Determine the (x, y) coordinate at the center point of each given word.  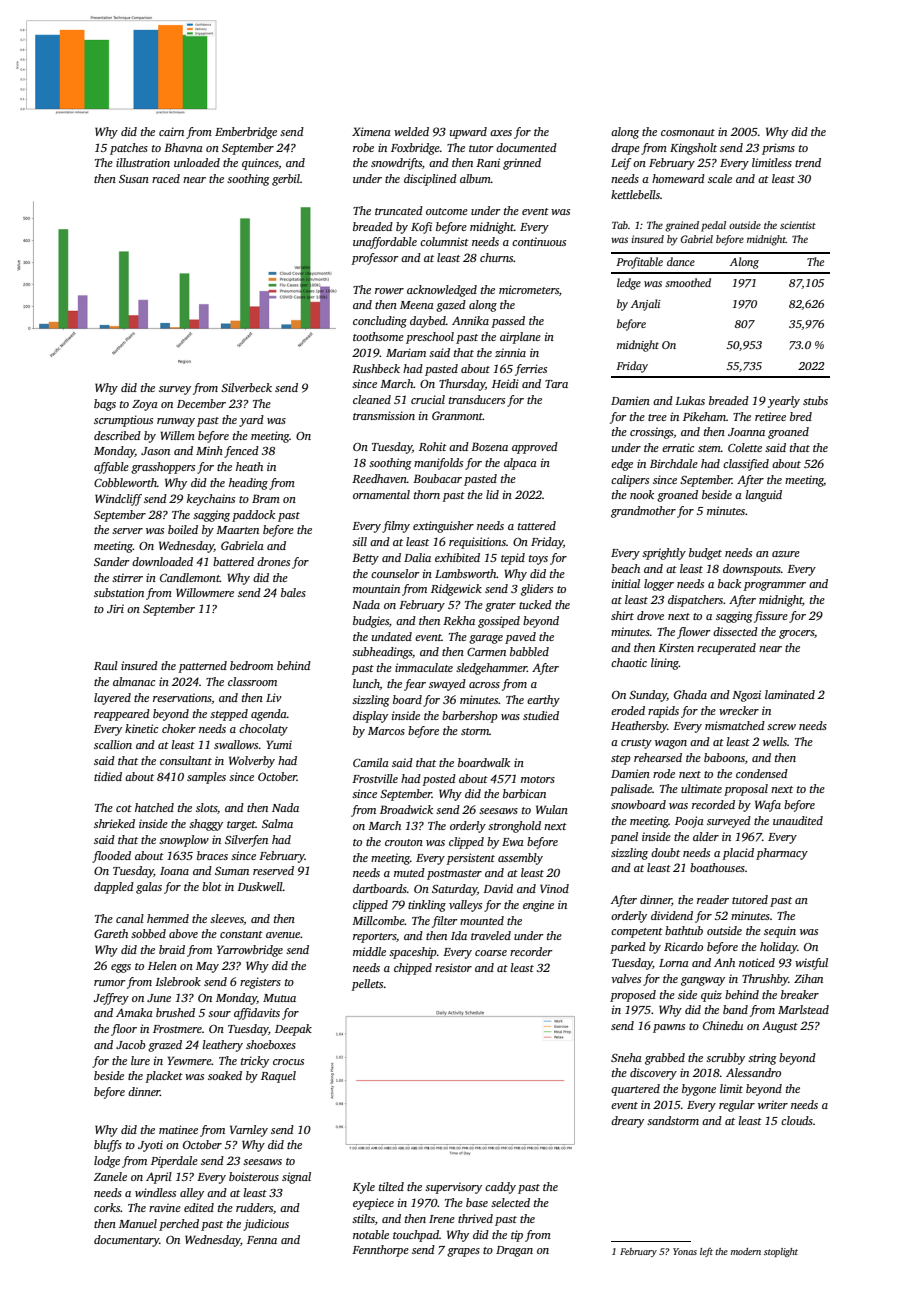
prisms (778, 149)
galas (149, 888)
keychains (211, 500)
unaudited (798, 820)
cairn (171, 131)
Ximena (371, 131)
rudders (254, 1207)
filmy (396, 527)
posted (439, 780)
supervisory (453, 1188)
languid (764, 496)
